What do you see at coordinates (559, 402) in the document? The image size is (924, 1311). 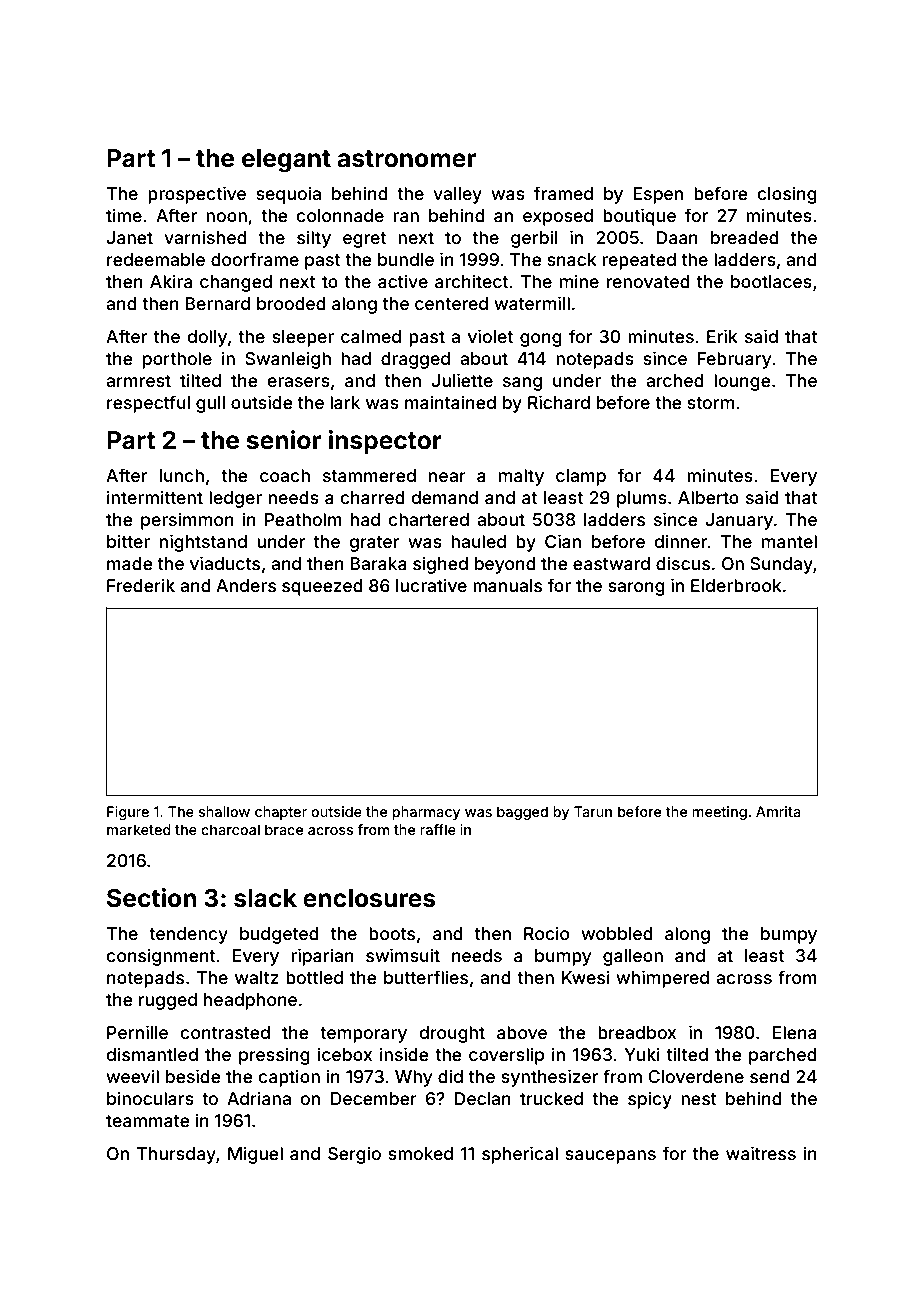 I see `Richard` at bounding box center [559, 402].
